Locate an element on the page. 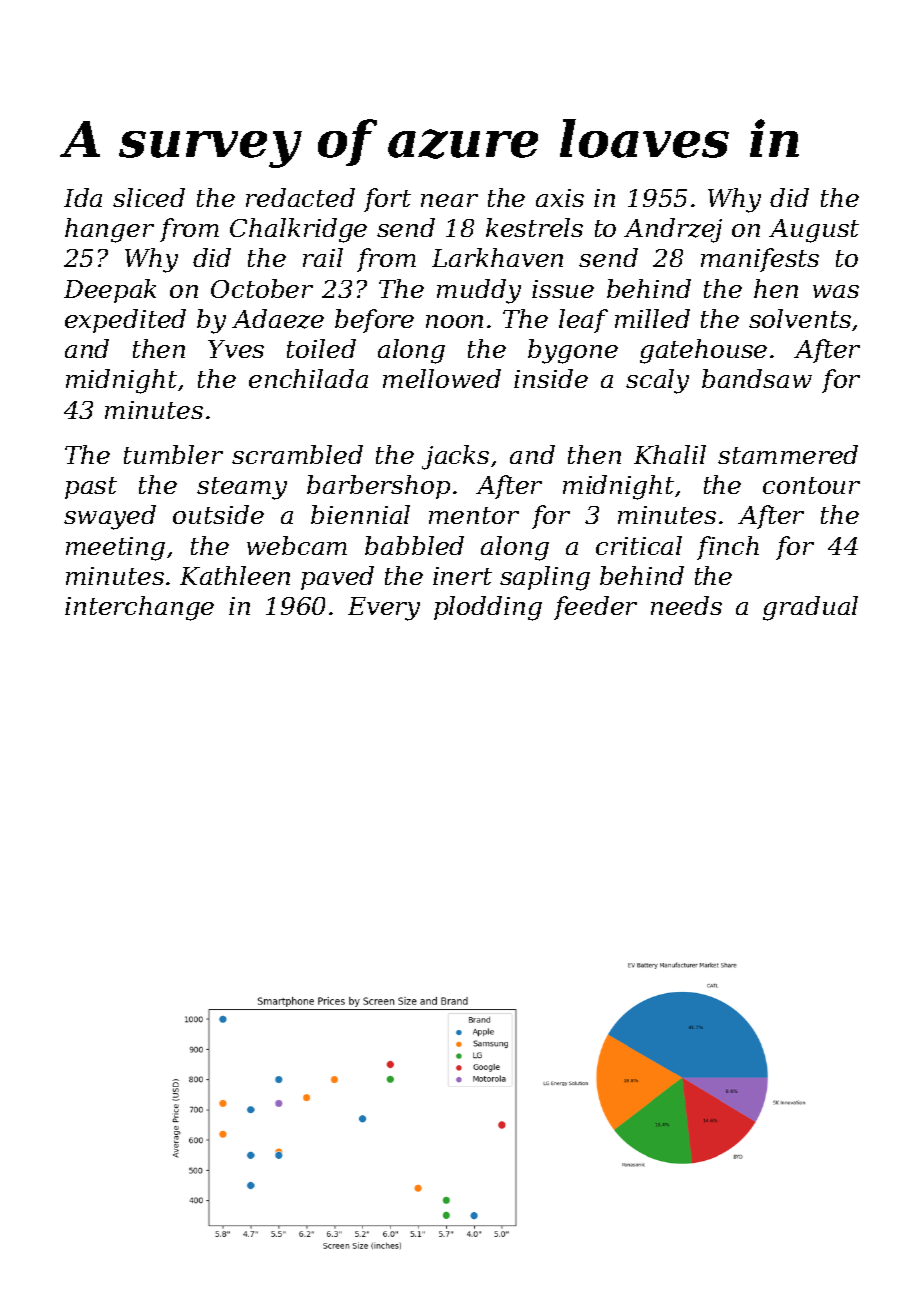 This image has height=1311, width=924. mellowed is located at coordinates (442, 378).
